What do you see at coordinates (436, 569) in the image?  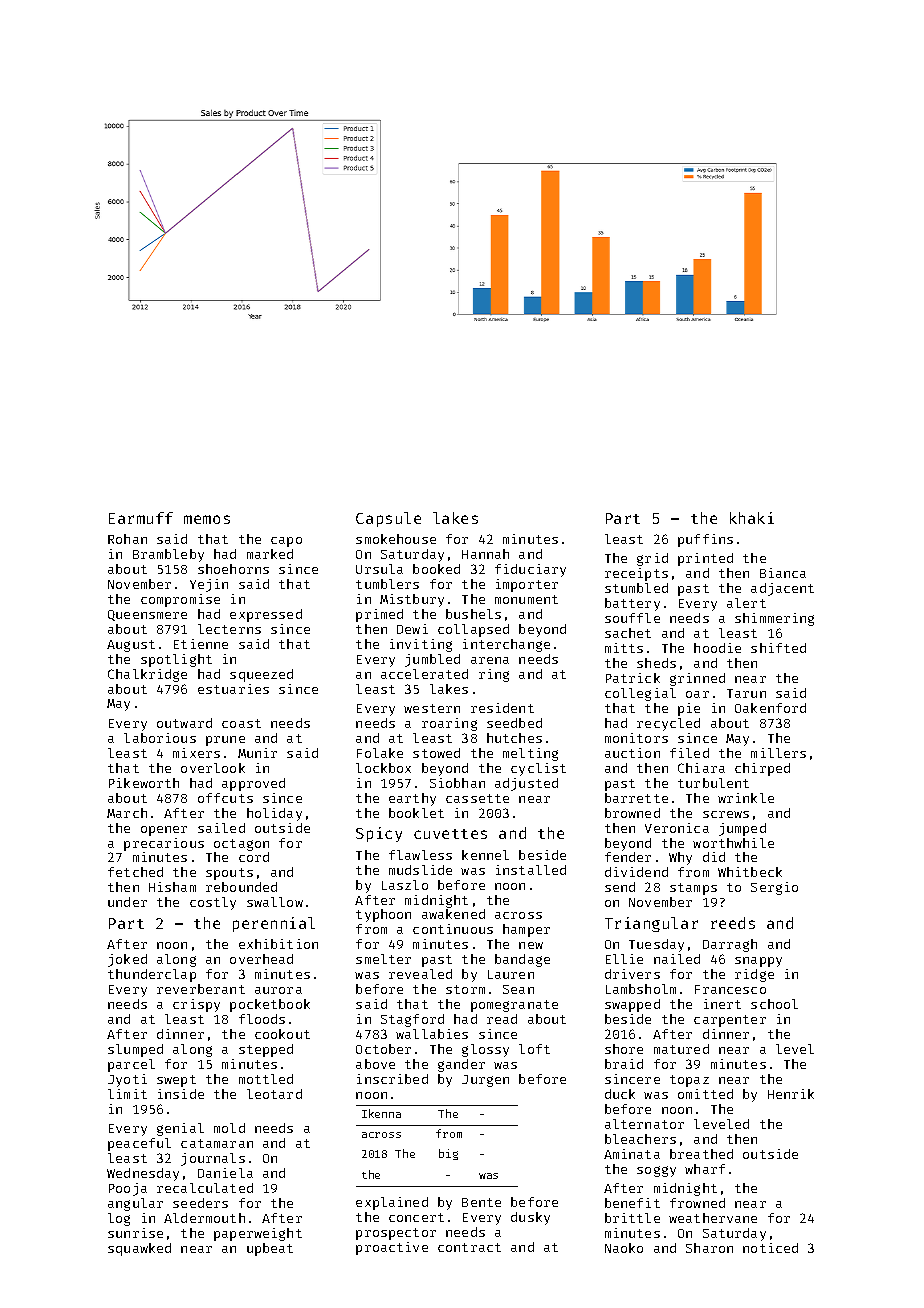 I see `booked` at bounding box center [436, 569].
